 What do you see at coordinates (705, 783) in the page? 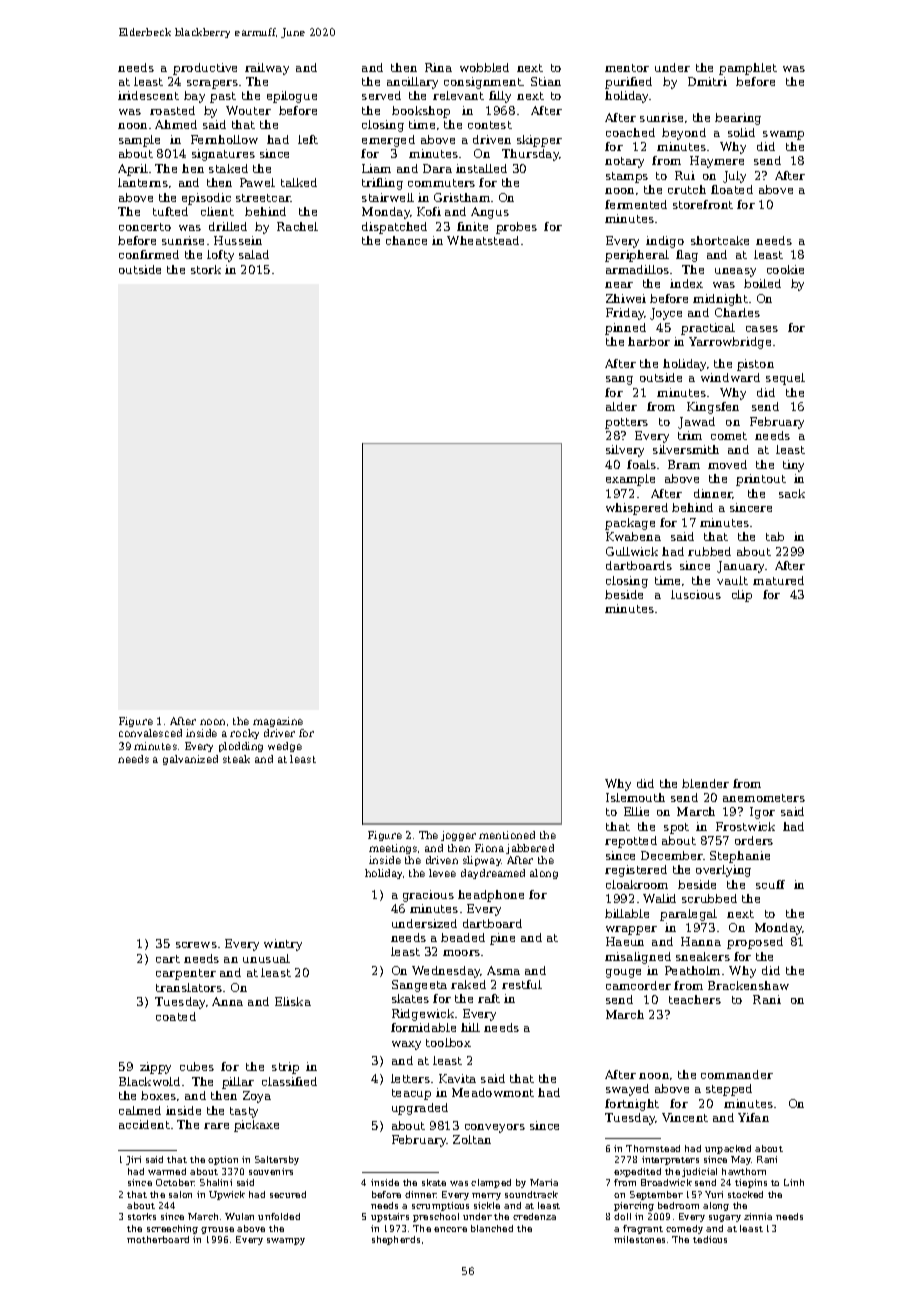
I see `blender` at bounding box center [705, 783].
